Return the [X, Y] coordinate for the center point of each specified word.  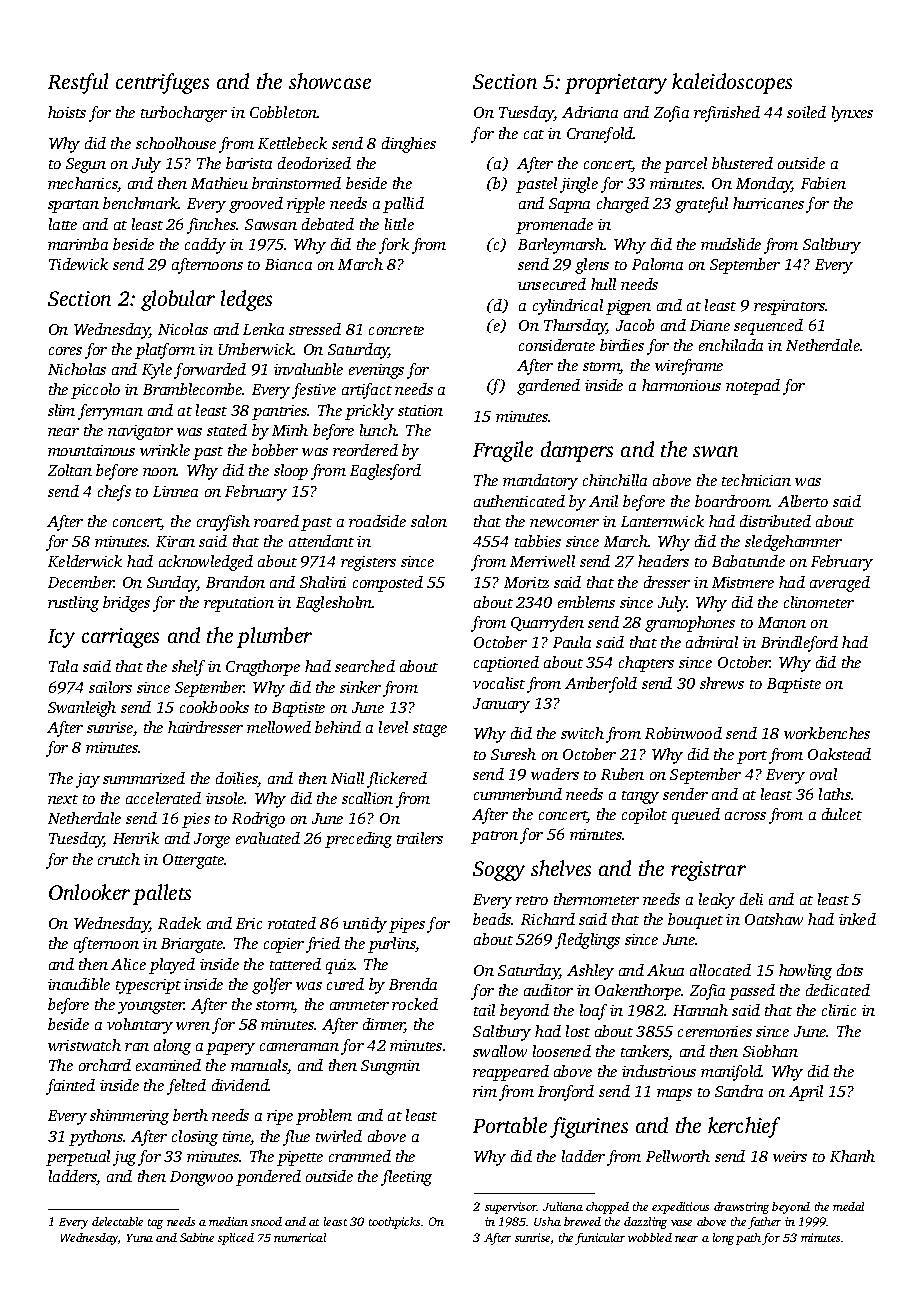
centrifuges [162, 83]
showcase [330, 81]
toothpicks [394, 1223]
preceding [358, 840]
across [745, 816]
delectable [117, 1221]
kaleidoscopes [732, 83]
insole [225, 798]
